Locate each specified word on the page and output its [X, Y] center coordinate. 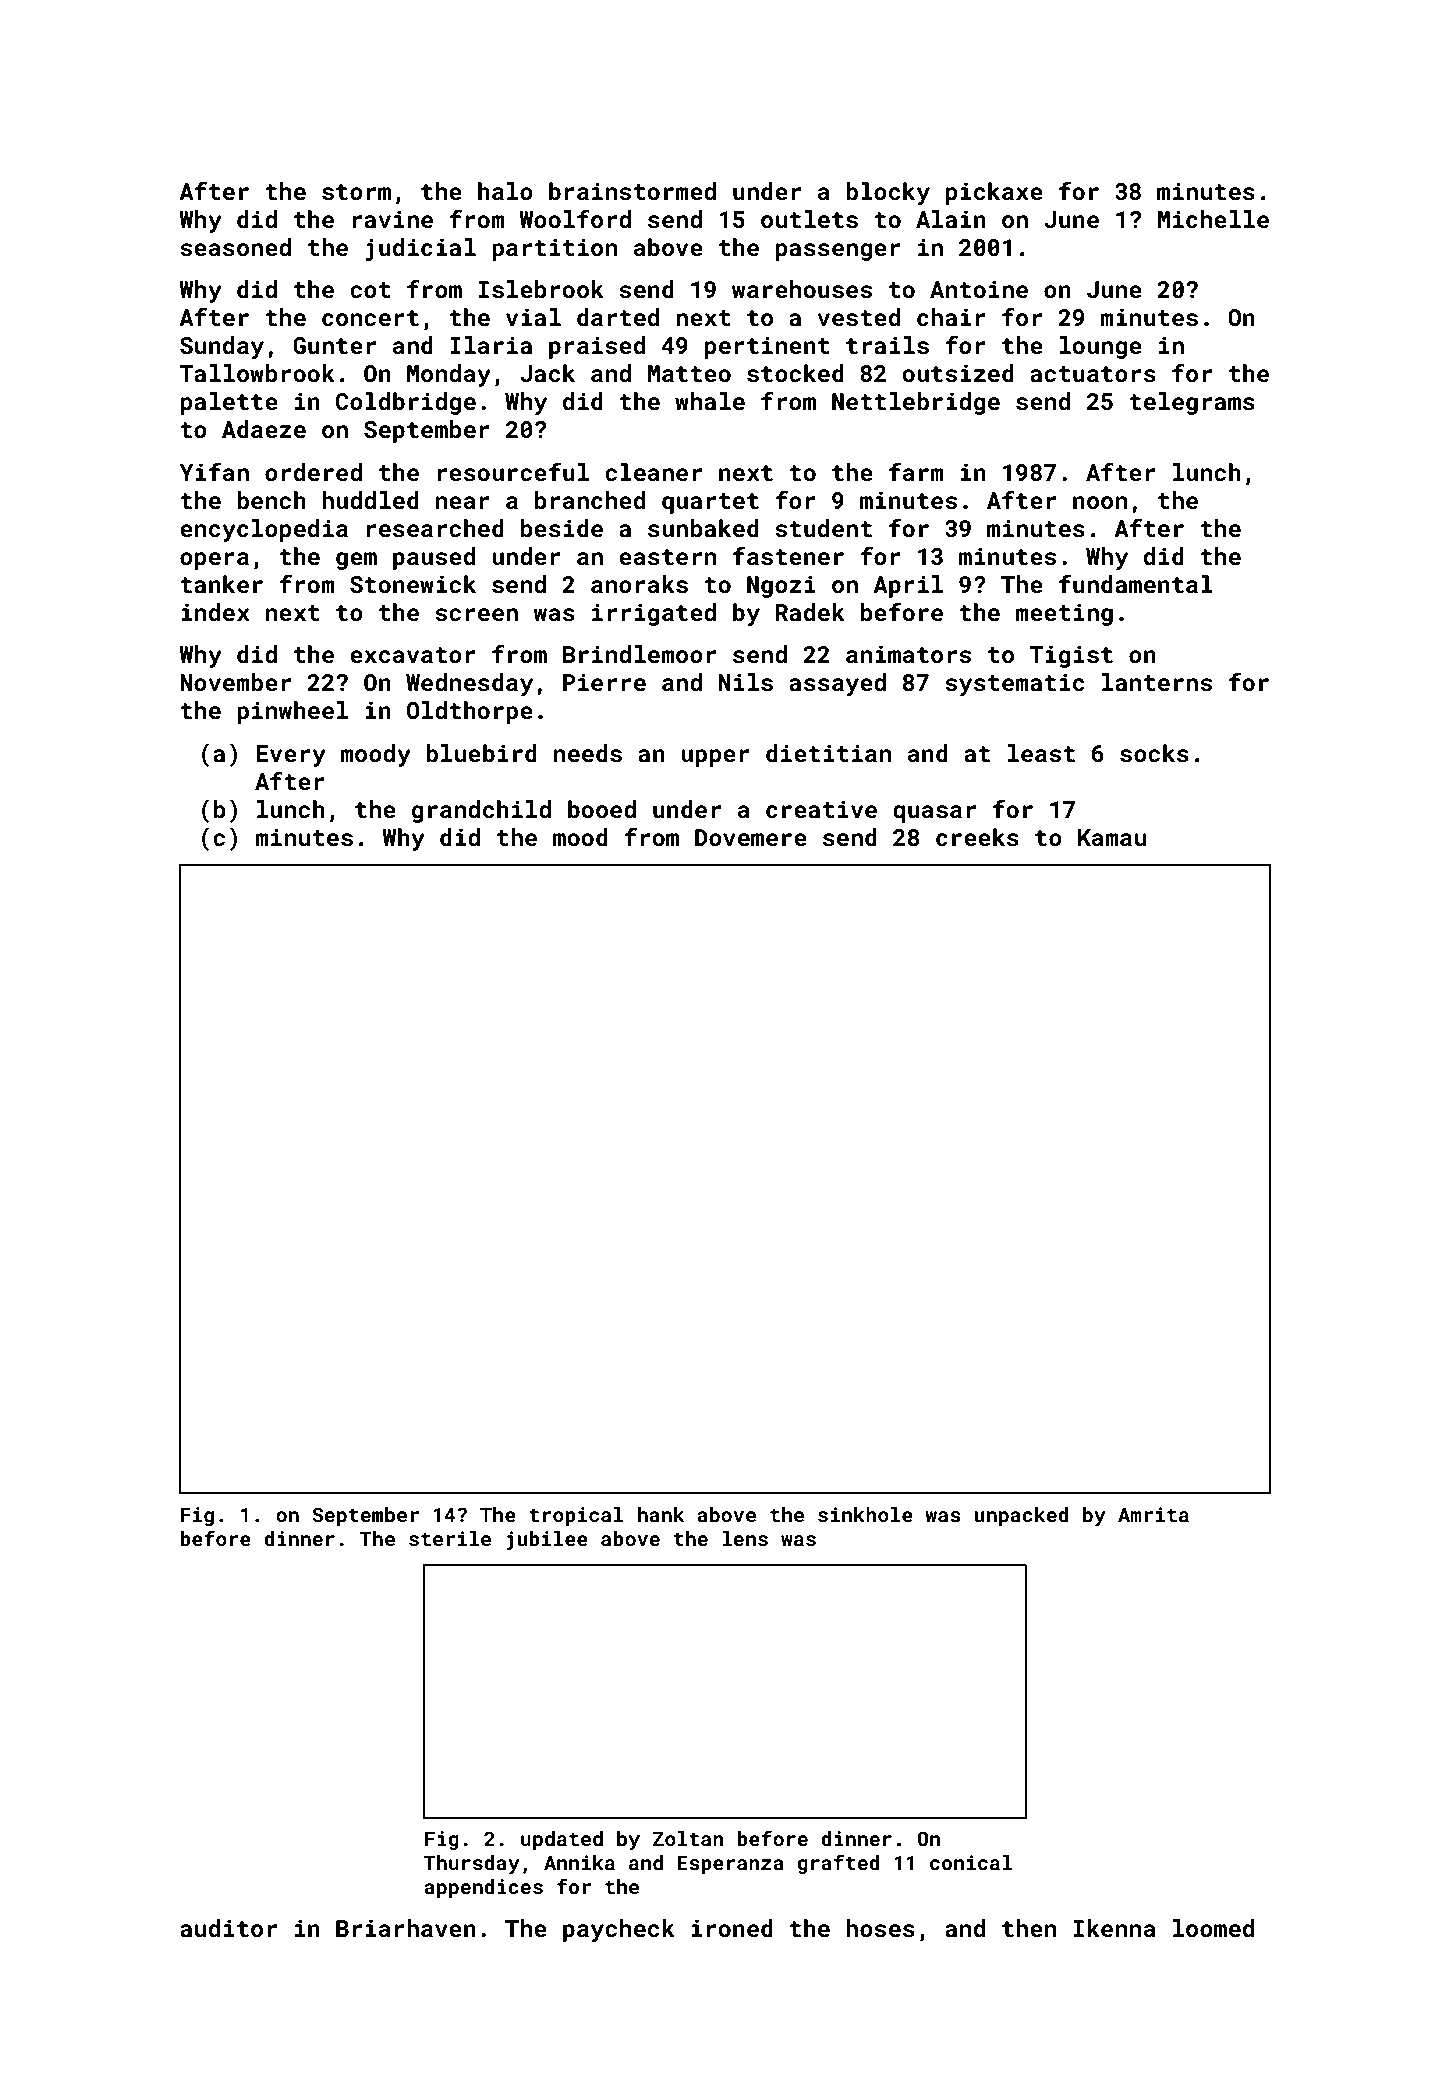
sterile [450, 1538]
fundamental [1136, 584]
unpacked [1021, 1516]
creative [821, 809]
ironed [732, 1928]
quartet [710, 503]
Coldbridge [406, 403]
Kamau [1112, 837]
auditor [228, 1928]
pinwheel [292, 712]
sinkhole [865, 1514]
